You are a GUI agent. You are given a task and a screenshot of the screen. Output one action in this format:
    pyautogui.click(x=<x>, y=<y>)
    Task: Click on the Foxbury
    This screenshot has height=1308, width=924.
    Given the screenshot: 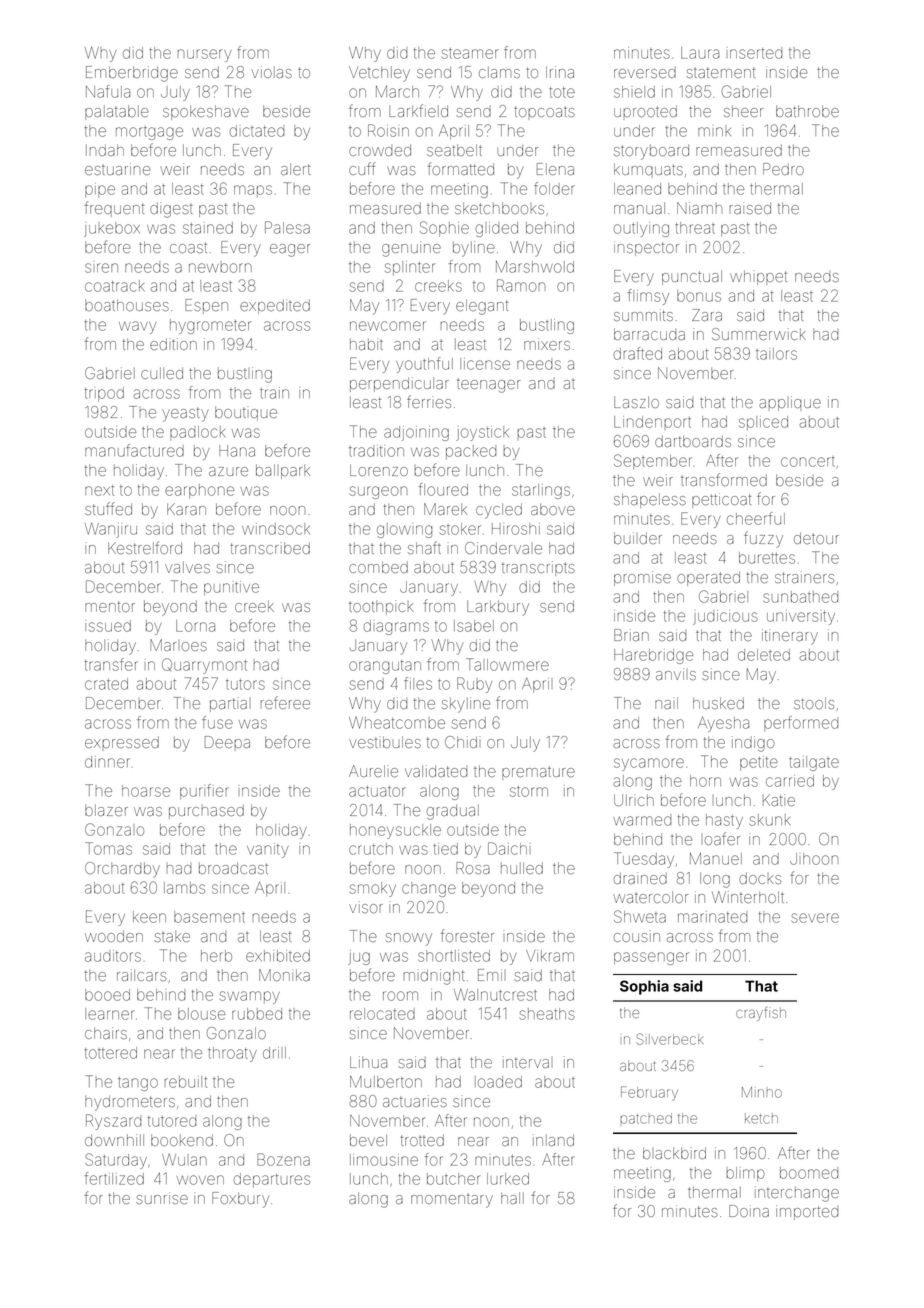 What is the action you would take?
    pyautogui.click(x=240, y=1200)
